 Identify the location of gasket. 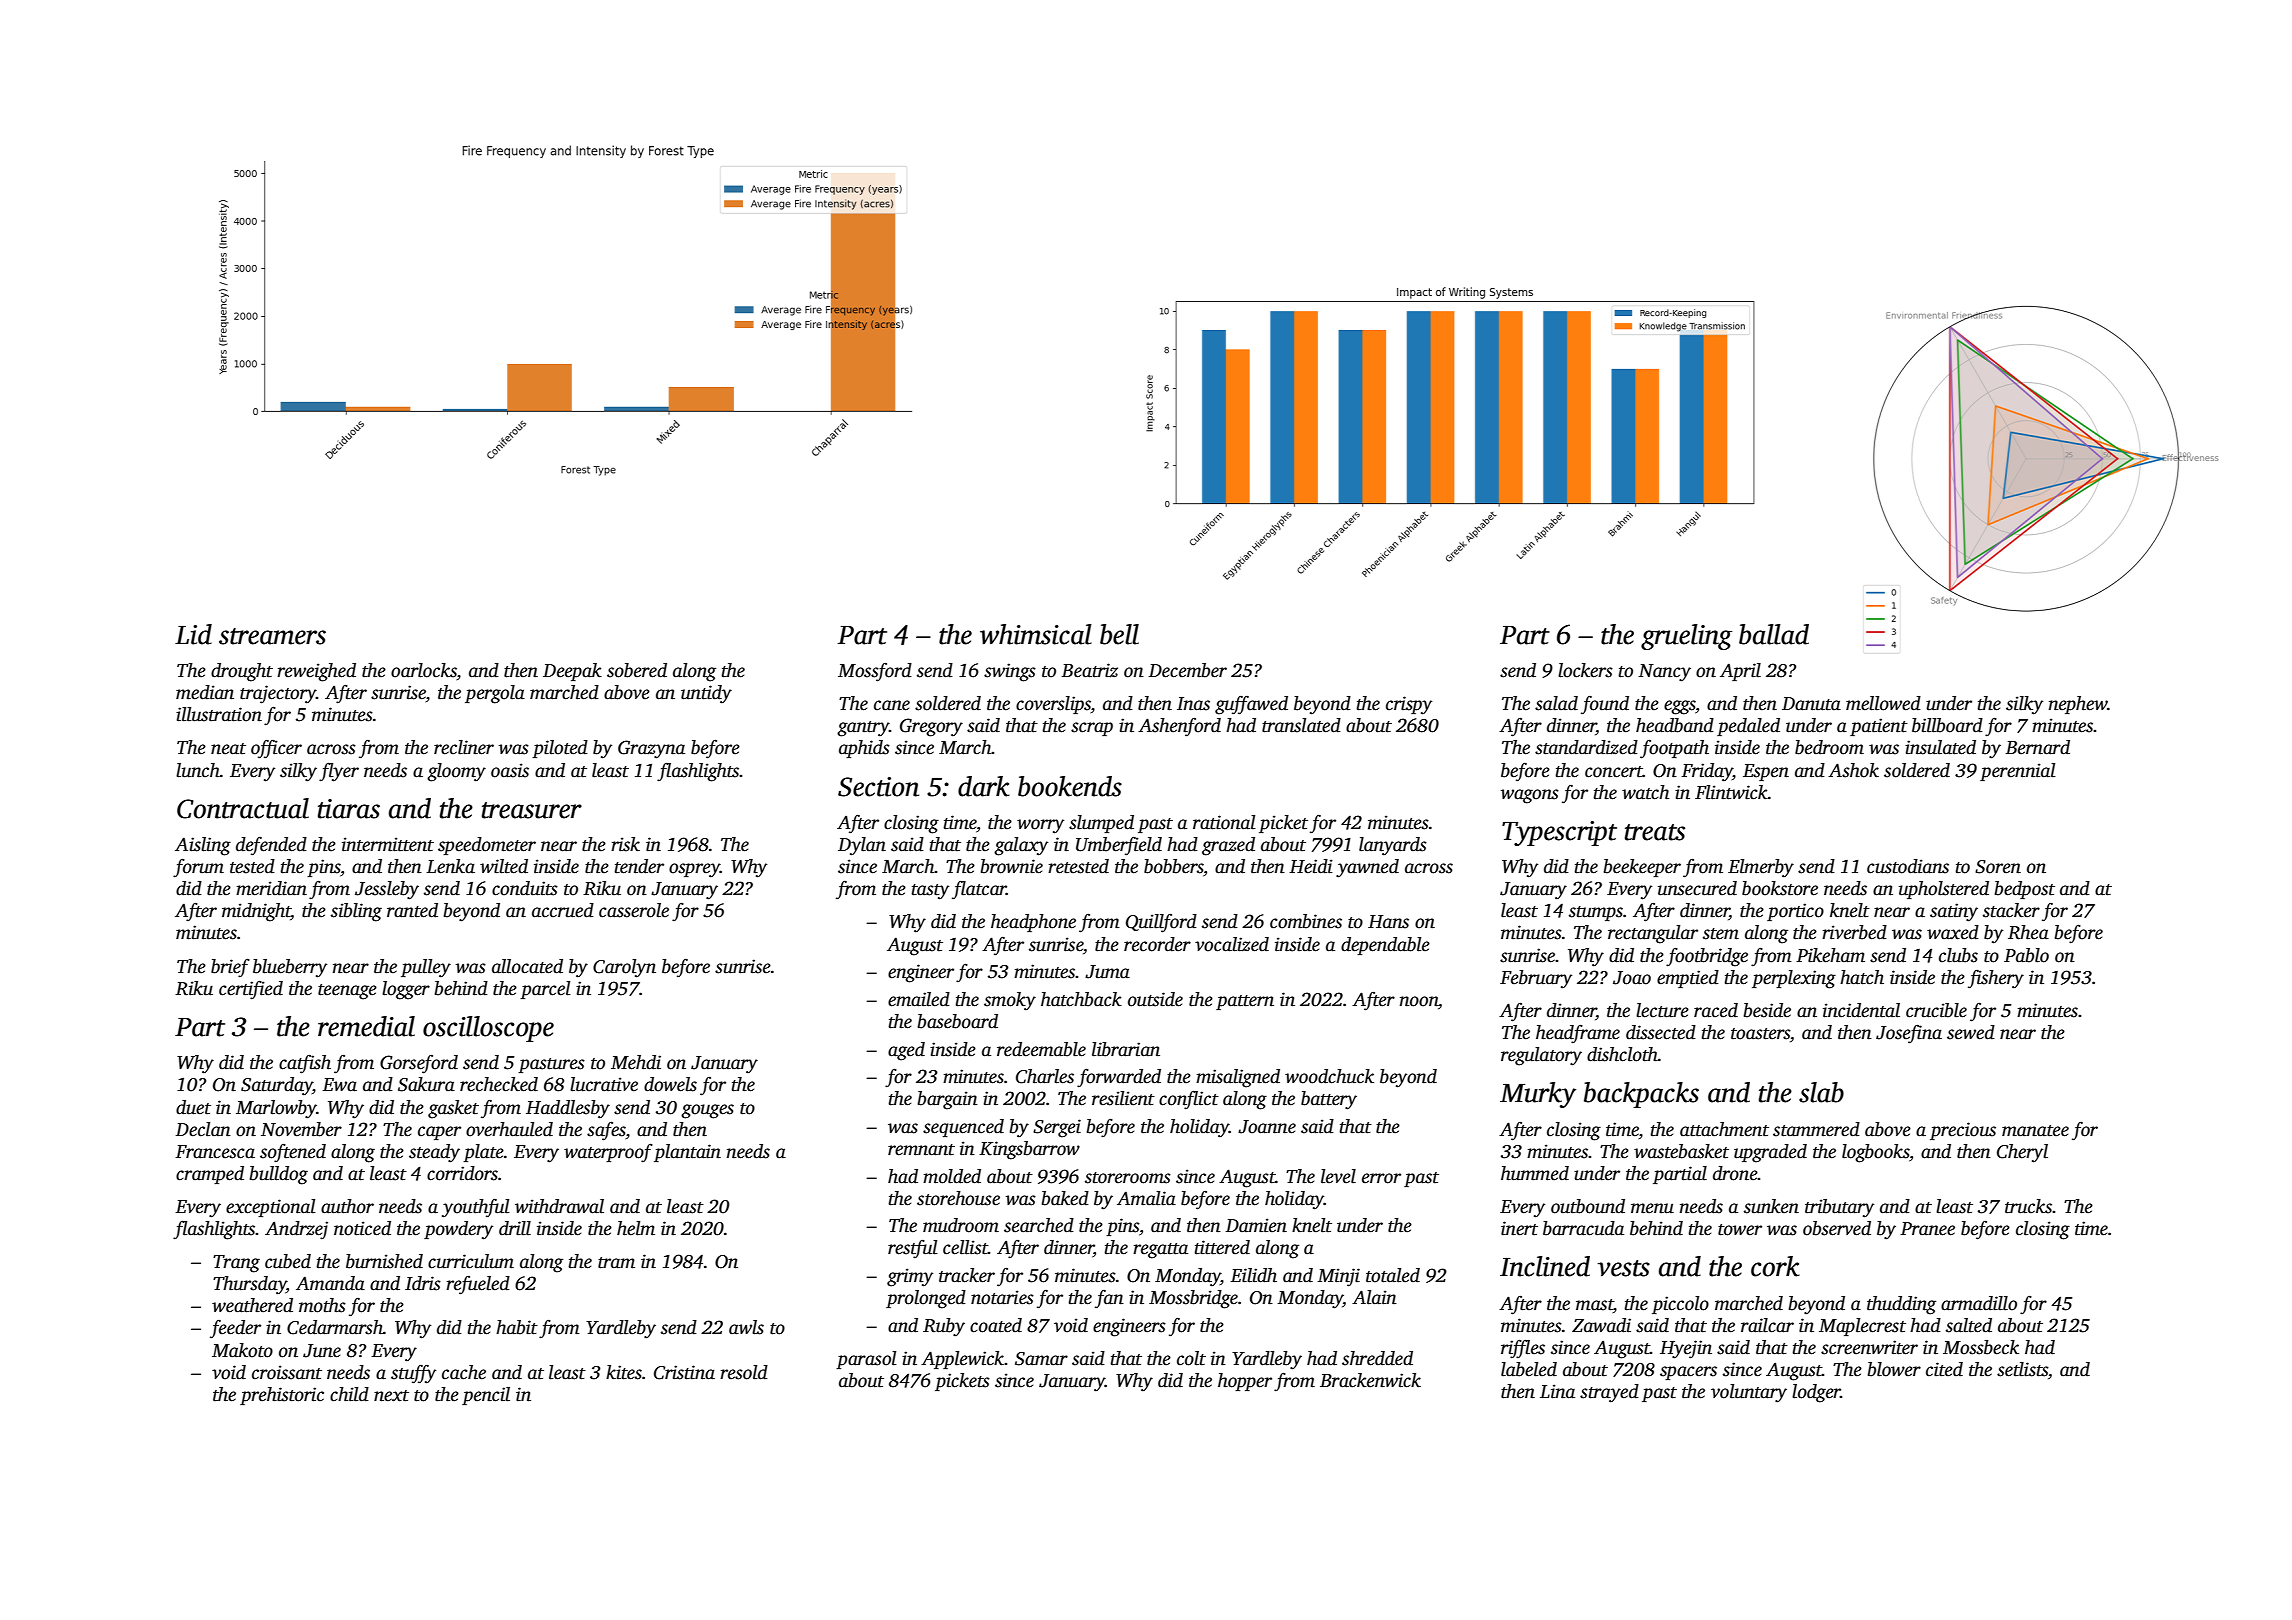
(453, 1109).
